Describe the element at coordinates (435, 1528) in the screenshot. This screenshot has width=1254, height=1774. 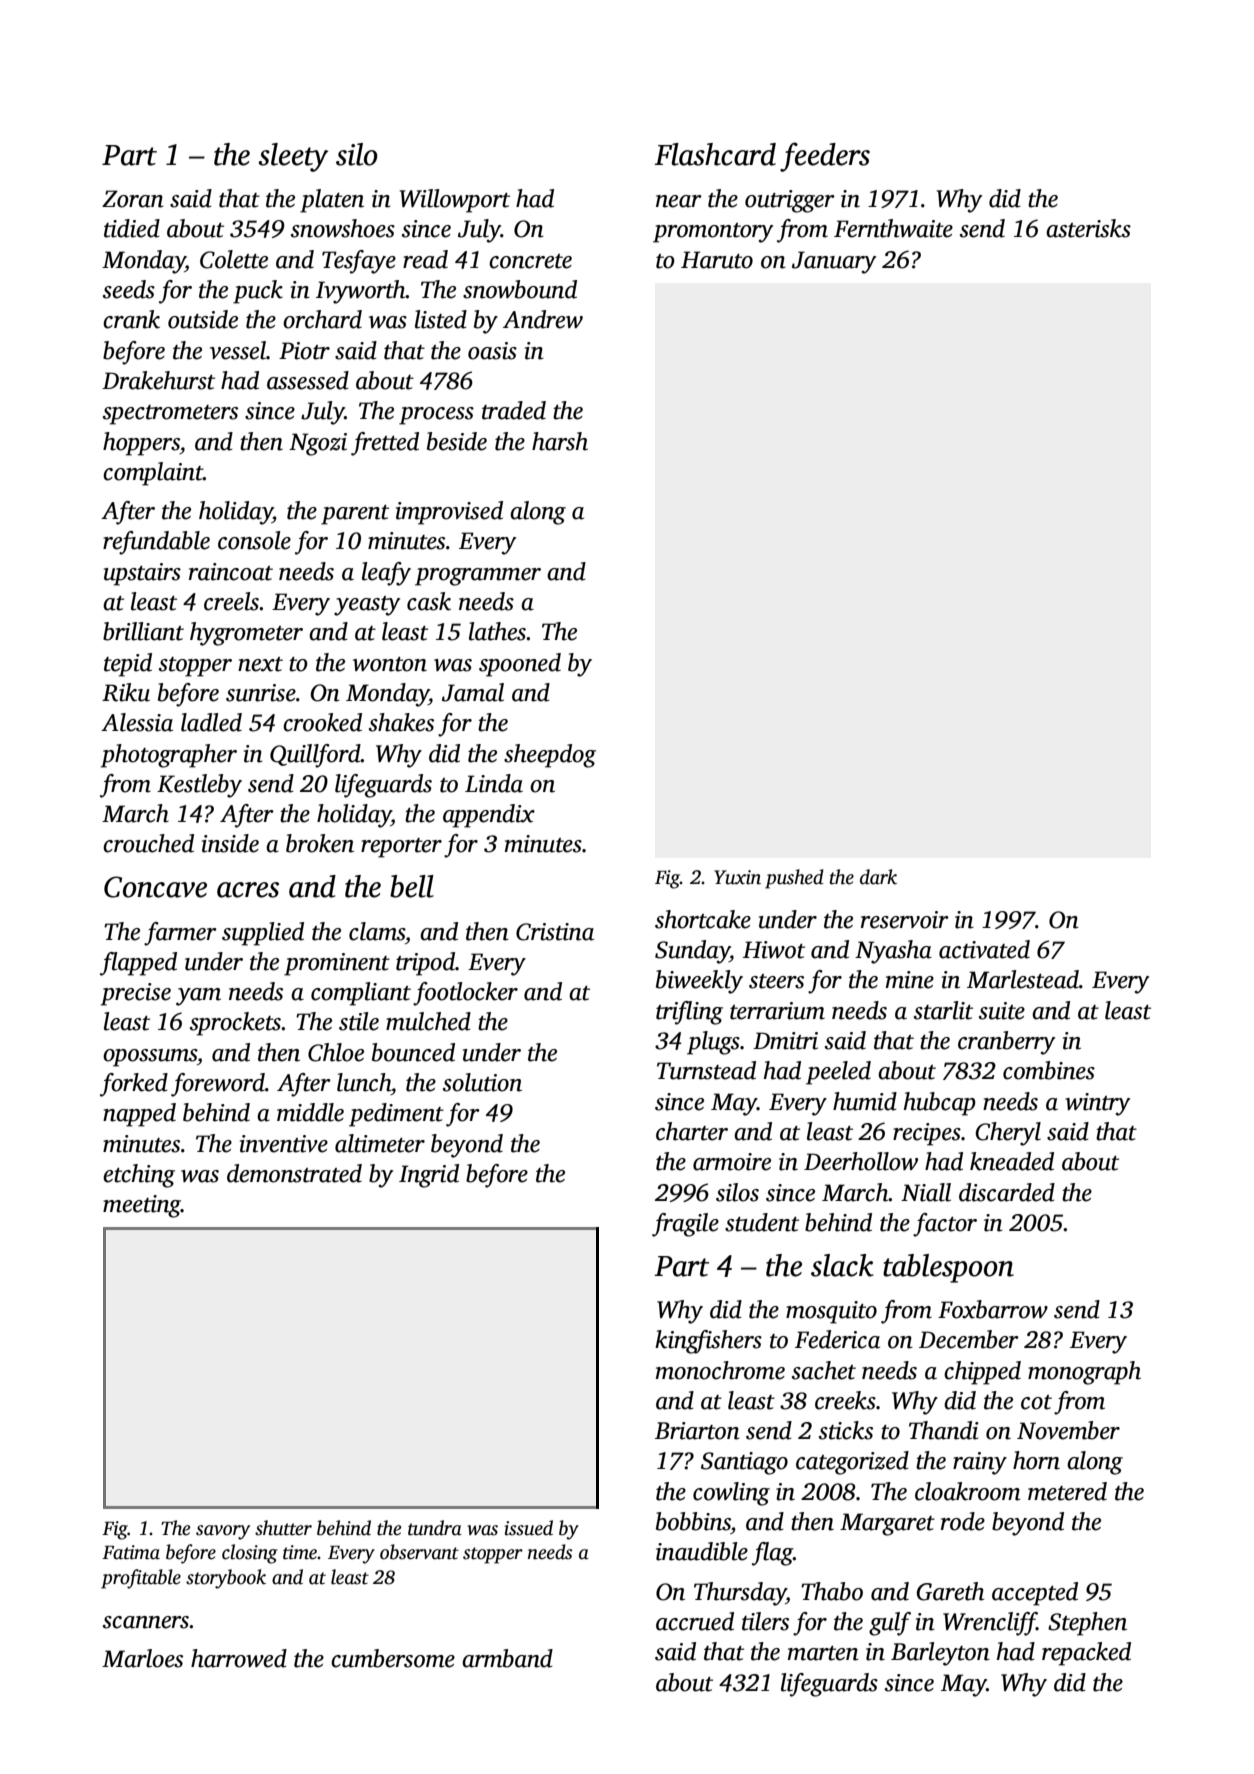
I see `tundra` at that location.
